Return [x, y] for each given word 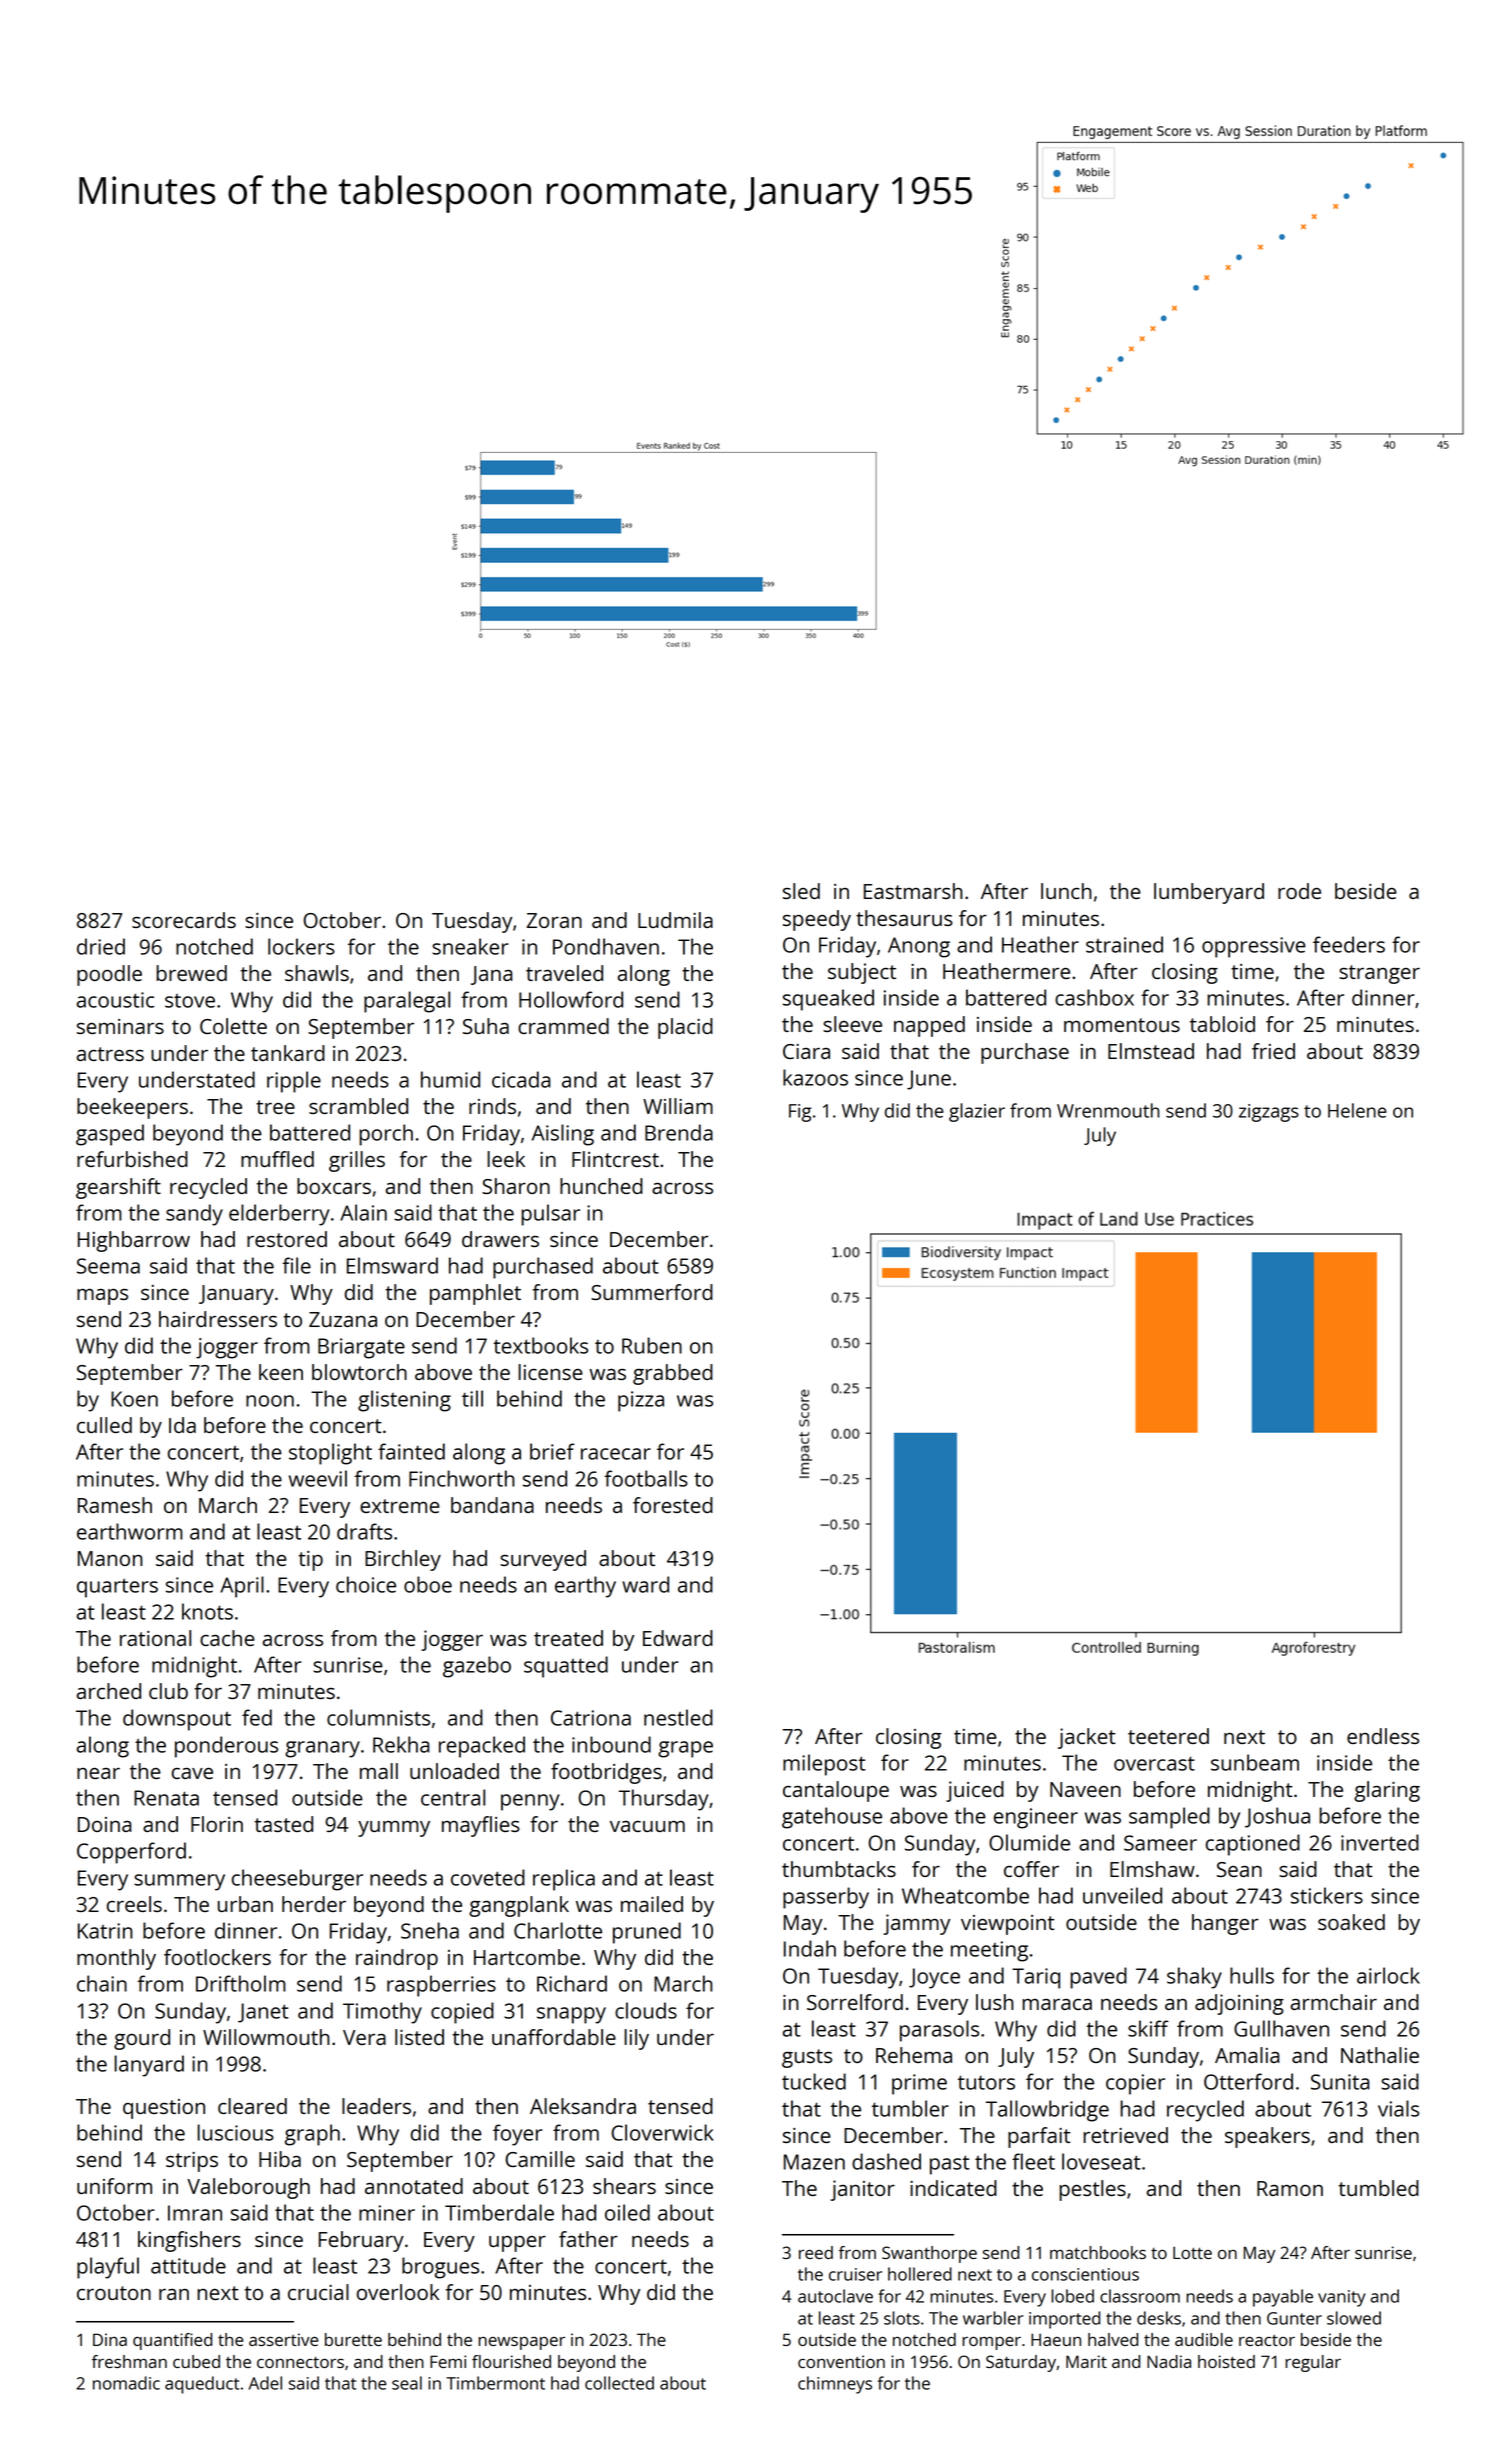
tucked [814, 2081]
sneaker [470, 946]
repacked [482, 1747]
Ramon [1290, 2188]
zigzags [1269, 1113]
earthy [585, 1587]
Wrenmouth [1108, 1110]
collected [619, 2383]
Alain [363, 1212]
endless [1383, 1736]
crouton [114, 2293]
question [164, 2109]
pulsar [550, 1215]
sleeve [852, 1024]
